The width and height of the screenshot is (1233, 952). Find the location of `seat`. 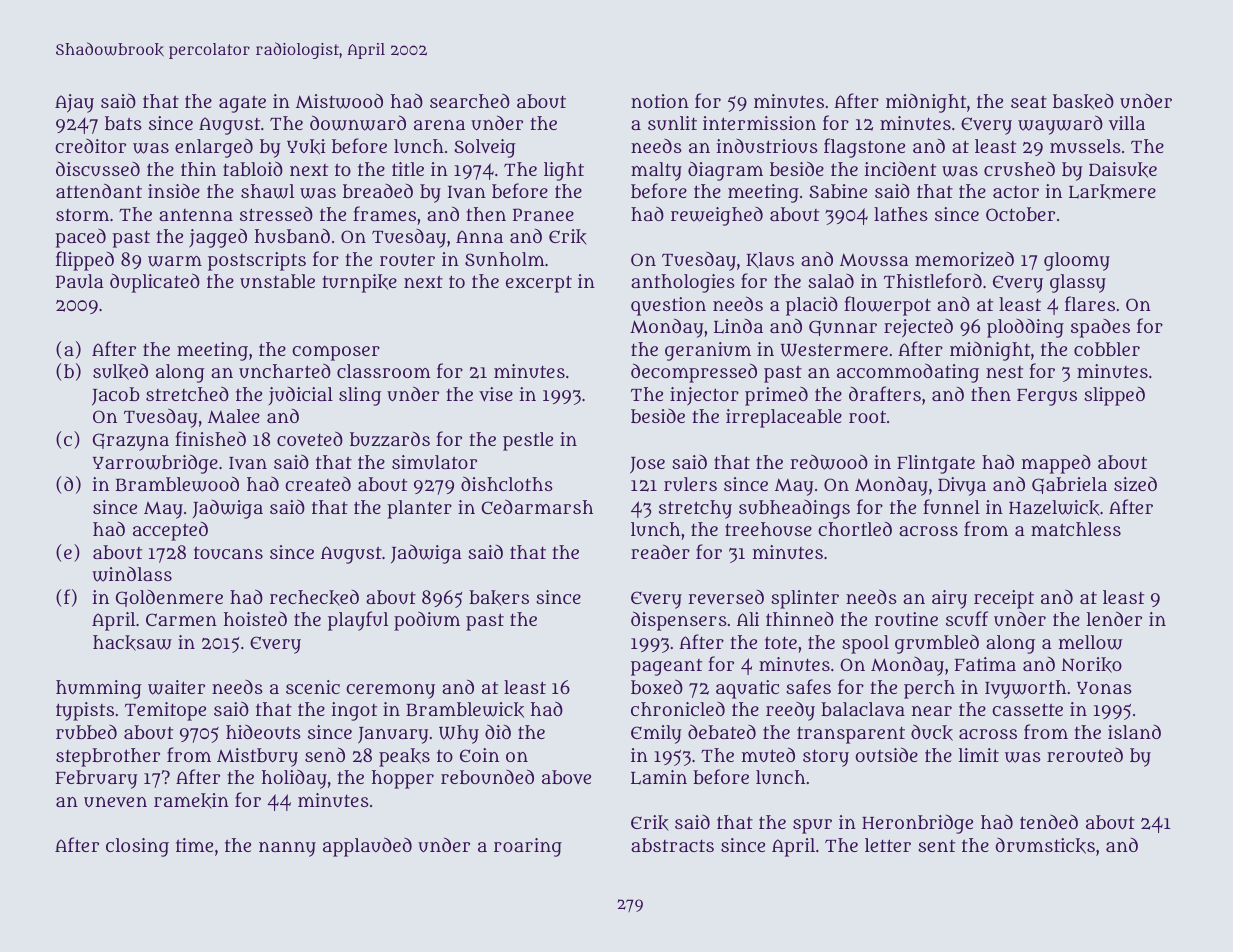

seat is located at coordinates (1029, 101).
